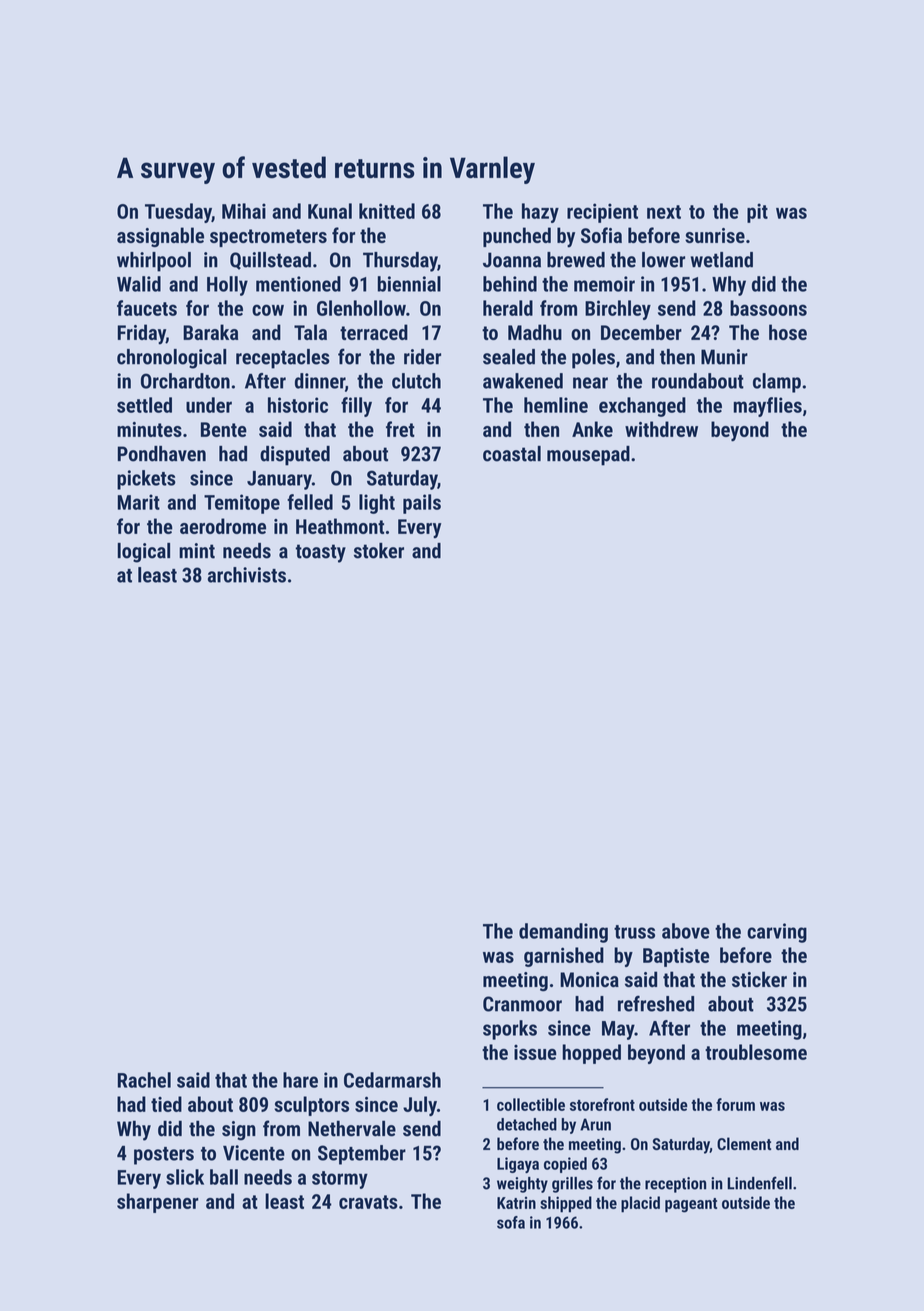 The width and height of the document is (924, 1311). I want to click on Rachel, so click(144, 1080).
